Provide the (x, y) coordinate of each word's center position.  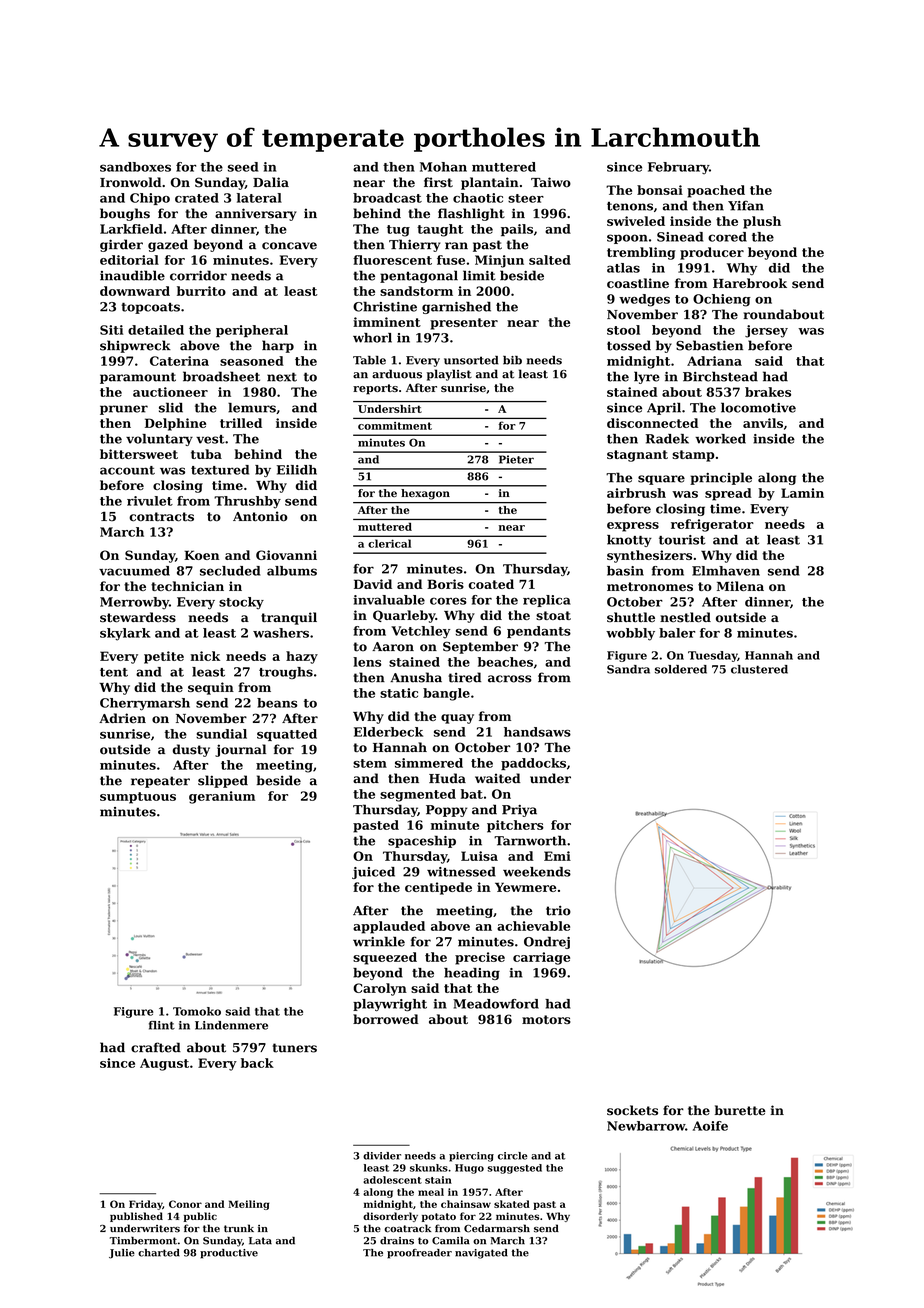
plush (762, 222)
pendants (539, 632)
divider (382, 1156)
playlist (449, 375)
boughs (125, 214)
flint (162, 1025)
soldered (681, 669)
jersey (766, 331)
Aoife (710, 1126)
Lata (260, 1241)
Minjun (499, 261)
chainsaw (466, 1204)
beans (277, 703)
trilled (241, 423)
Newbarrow (646, 1126)
